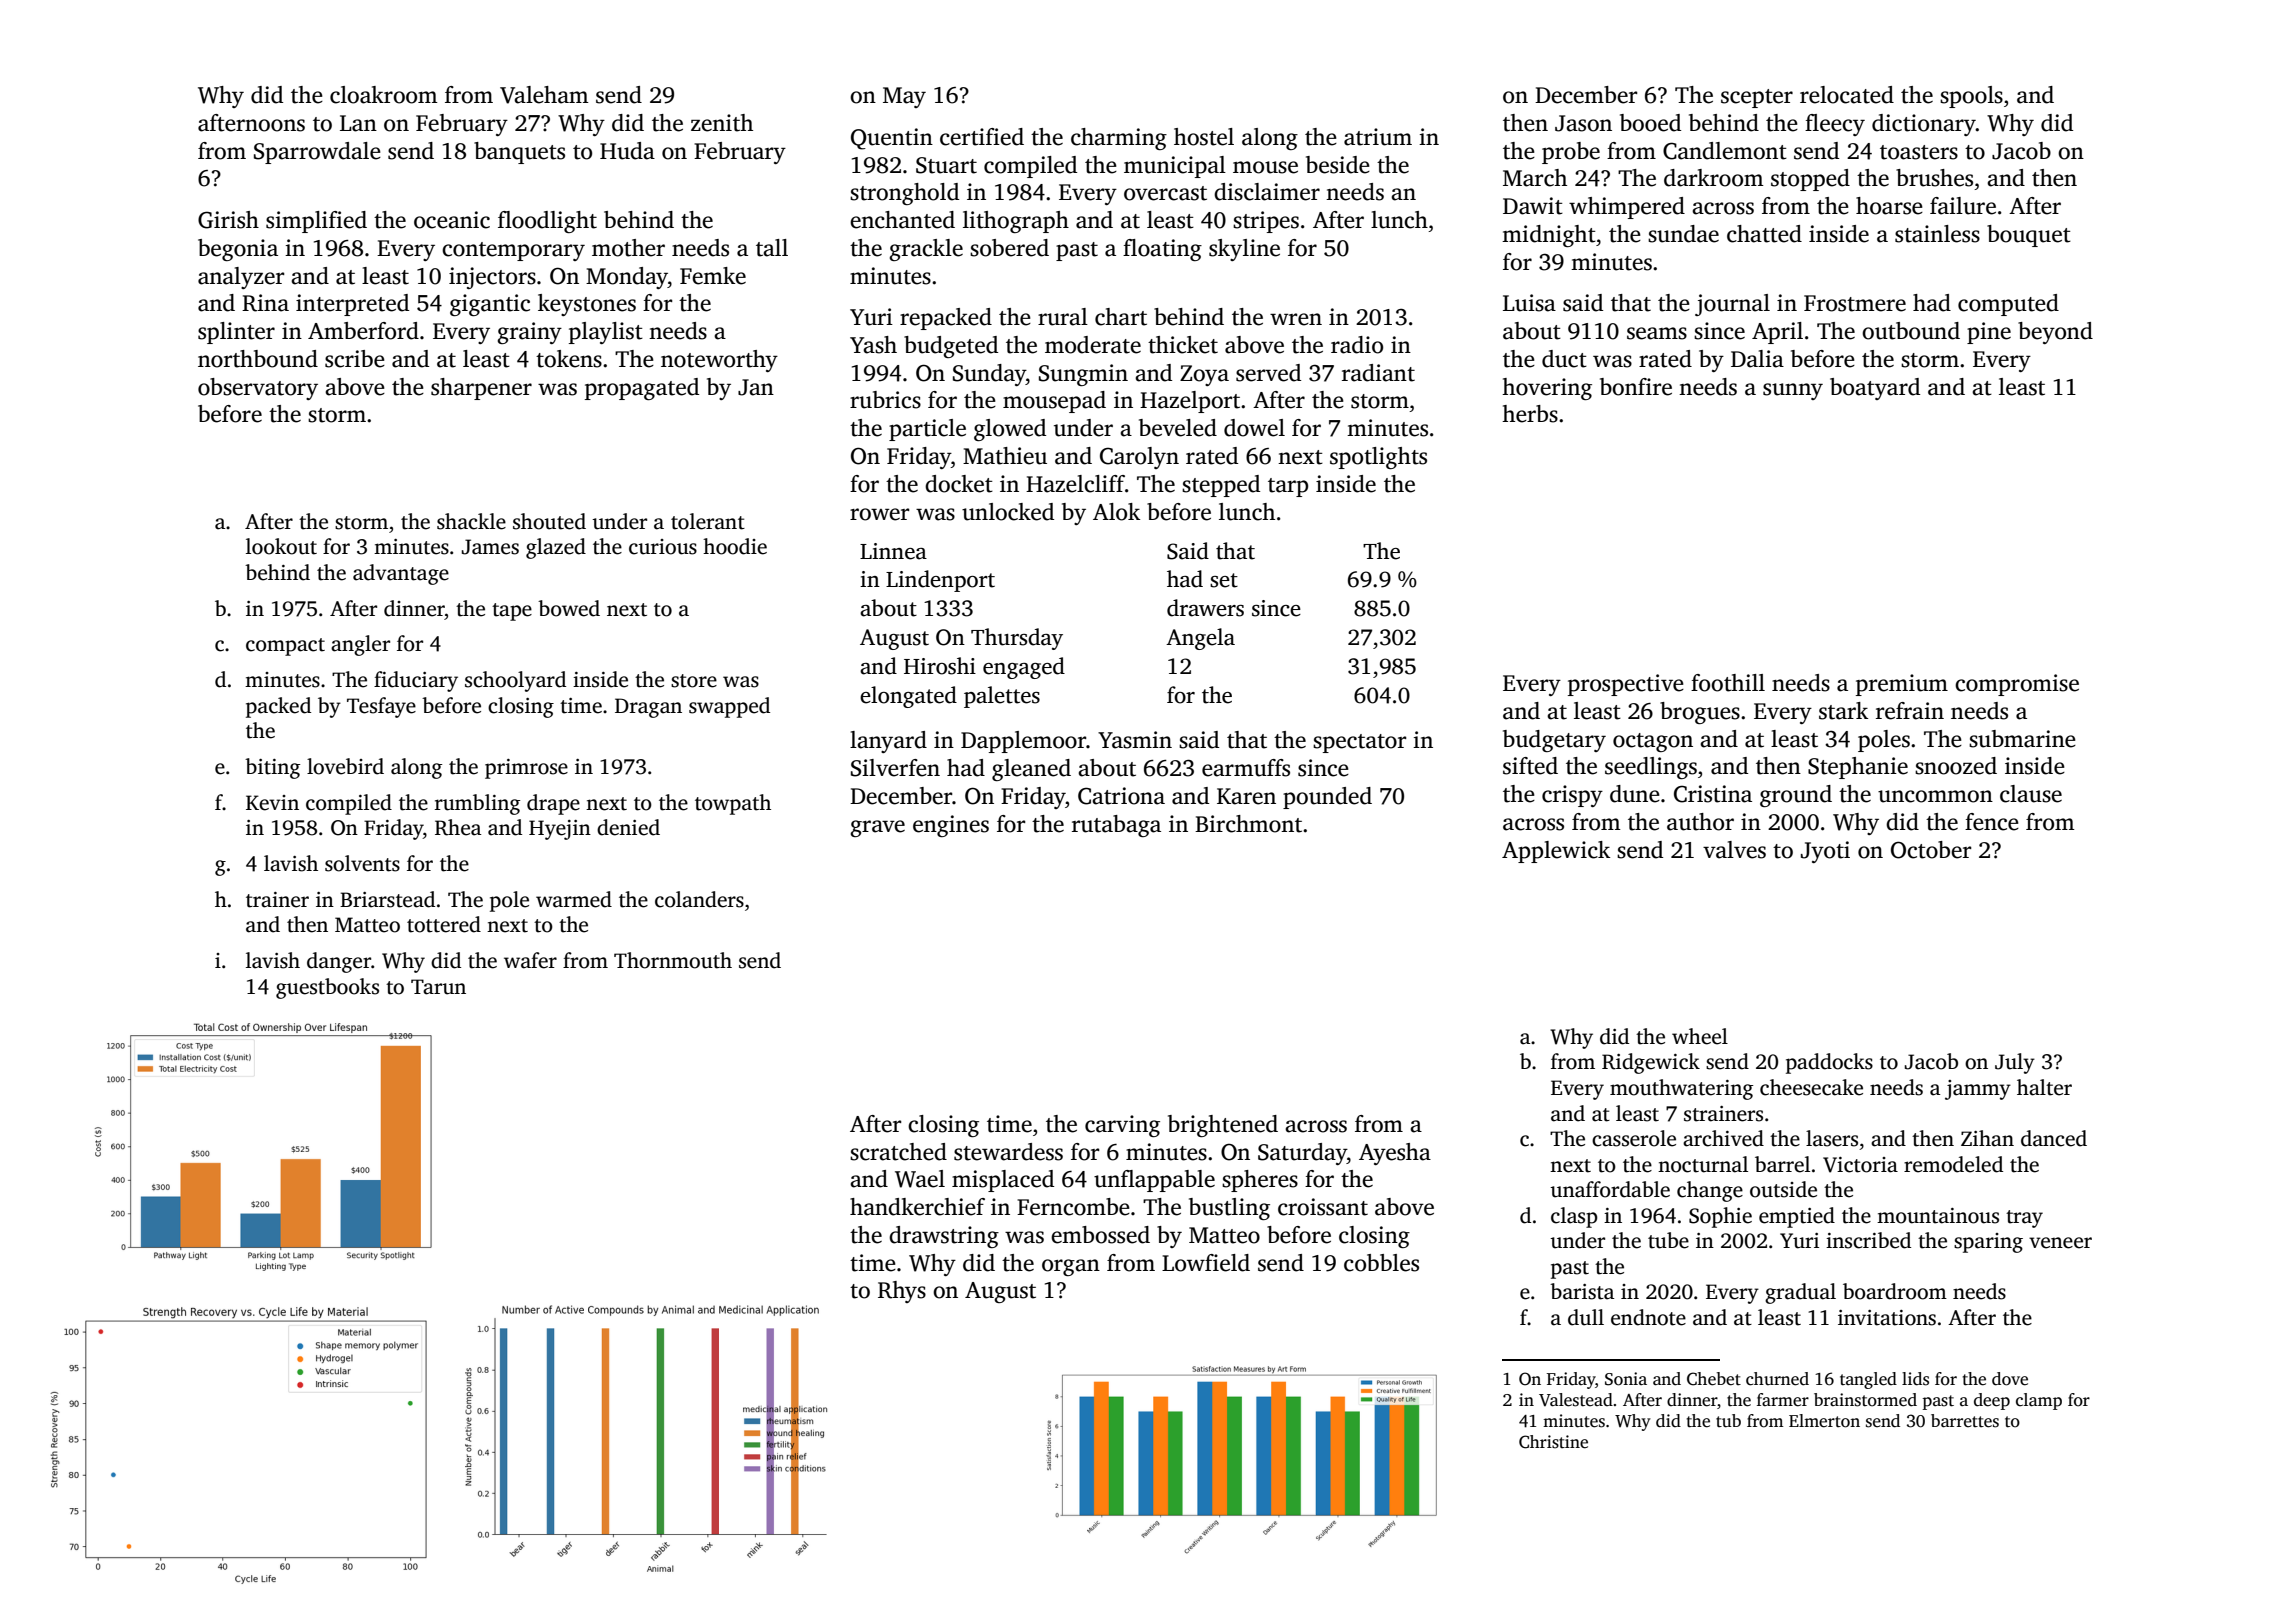 This page has width=2292, height=1620. What do you see at coordinates (902, 1292) in the page?
I see `Rhys` at bounding box center [902, 1292].
